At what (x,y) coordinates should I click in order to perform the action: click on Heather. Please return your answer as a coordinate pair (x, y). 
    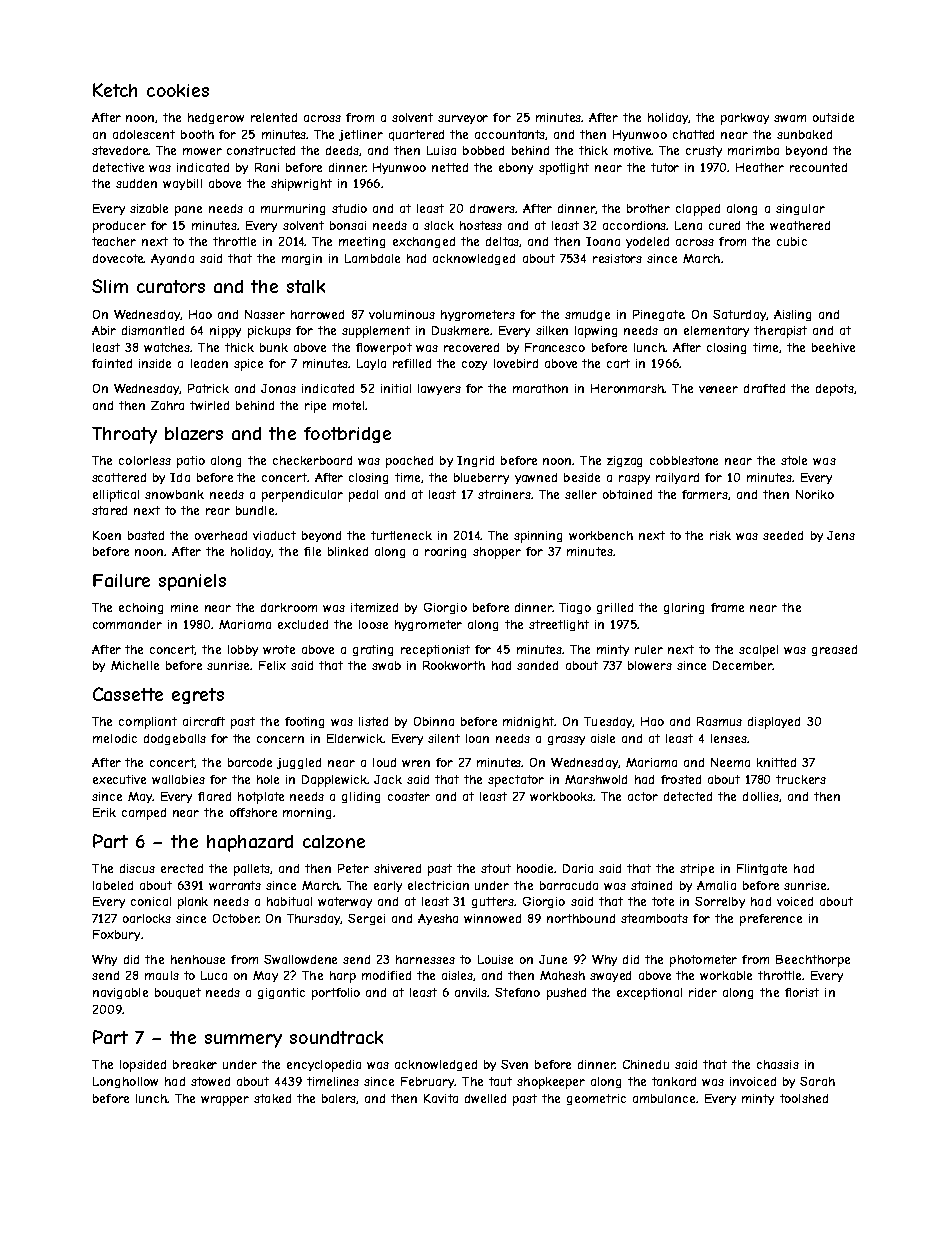
    Looking at the image, I should click on (760, 167).
